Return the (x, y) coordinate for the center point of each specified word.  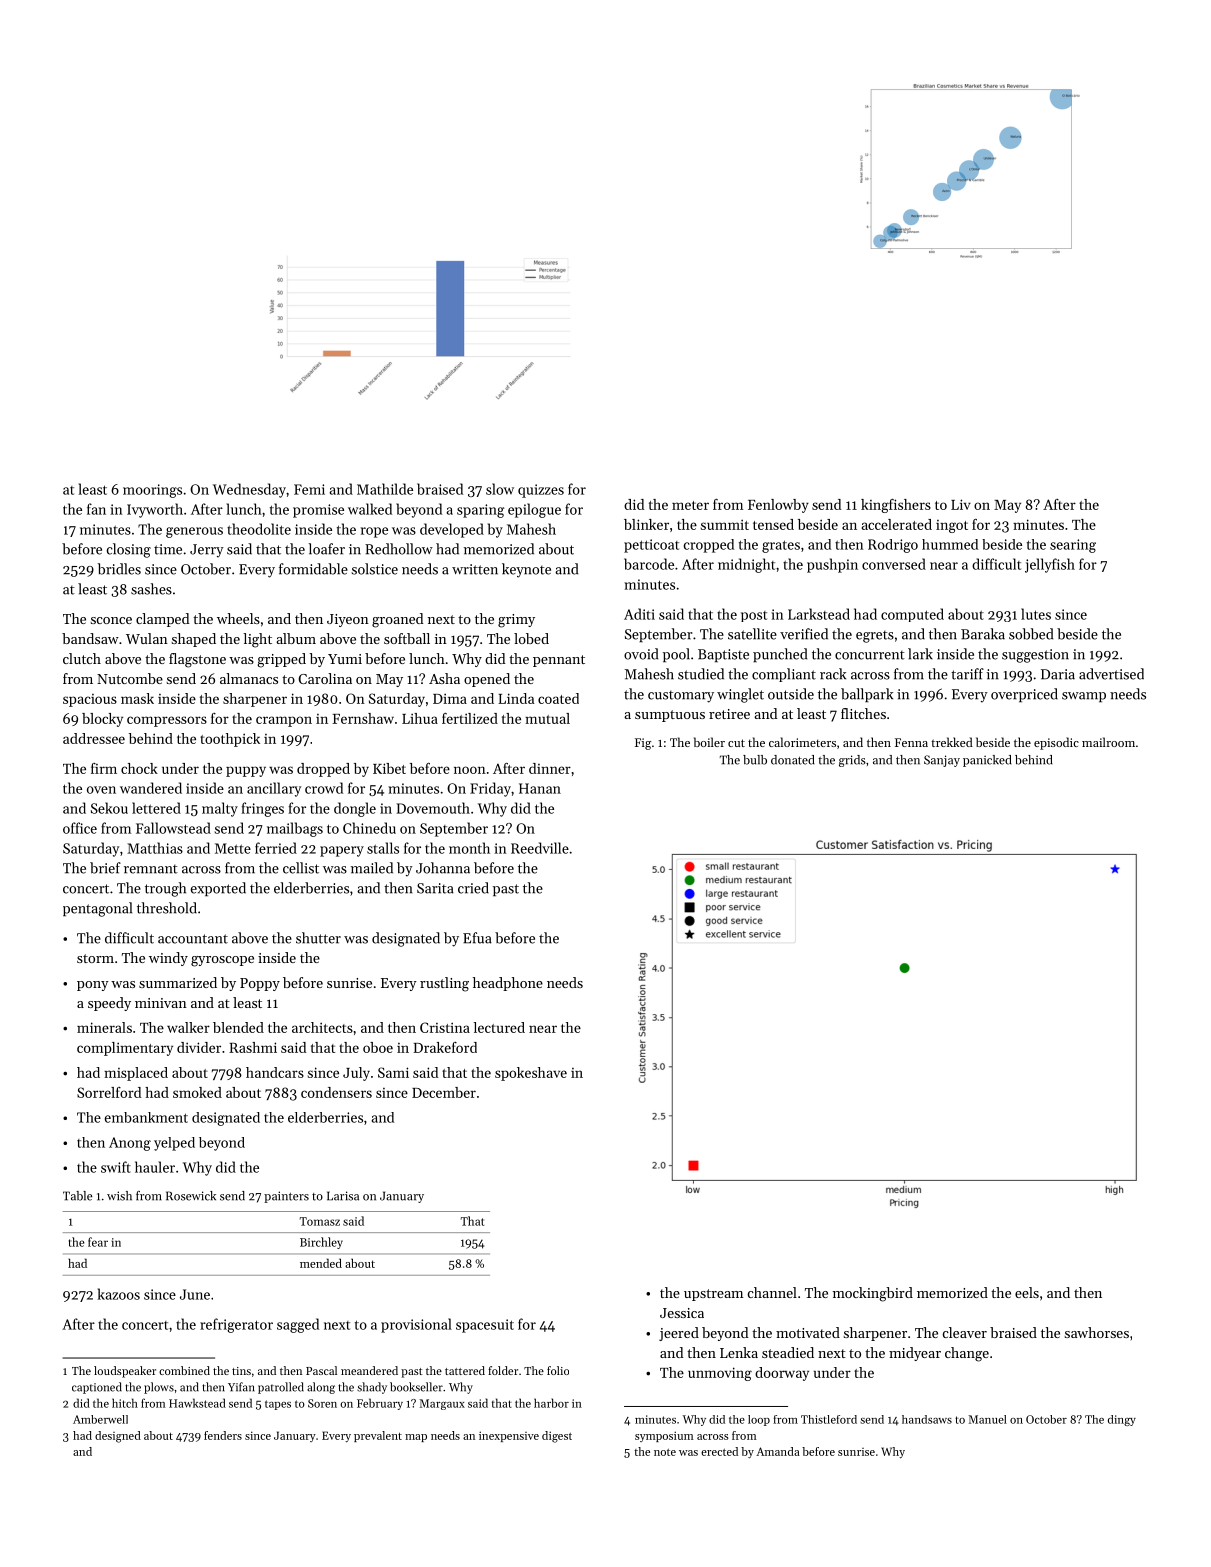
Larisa (343, 1196)
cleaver (965, 1332)
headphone (508, 984)
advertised (1111, 674)
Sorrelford (109, 1092)
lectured (499, 1027)
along (321, 1388)
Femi (309, 489)
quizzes (541, 491)
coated (558, 698)
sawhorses (1097, 1332)
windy (168, 959)
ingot (952, 526)
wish (119, 1196)
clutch (82, 658)
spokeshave (531, 1074)
